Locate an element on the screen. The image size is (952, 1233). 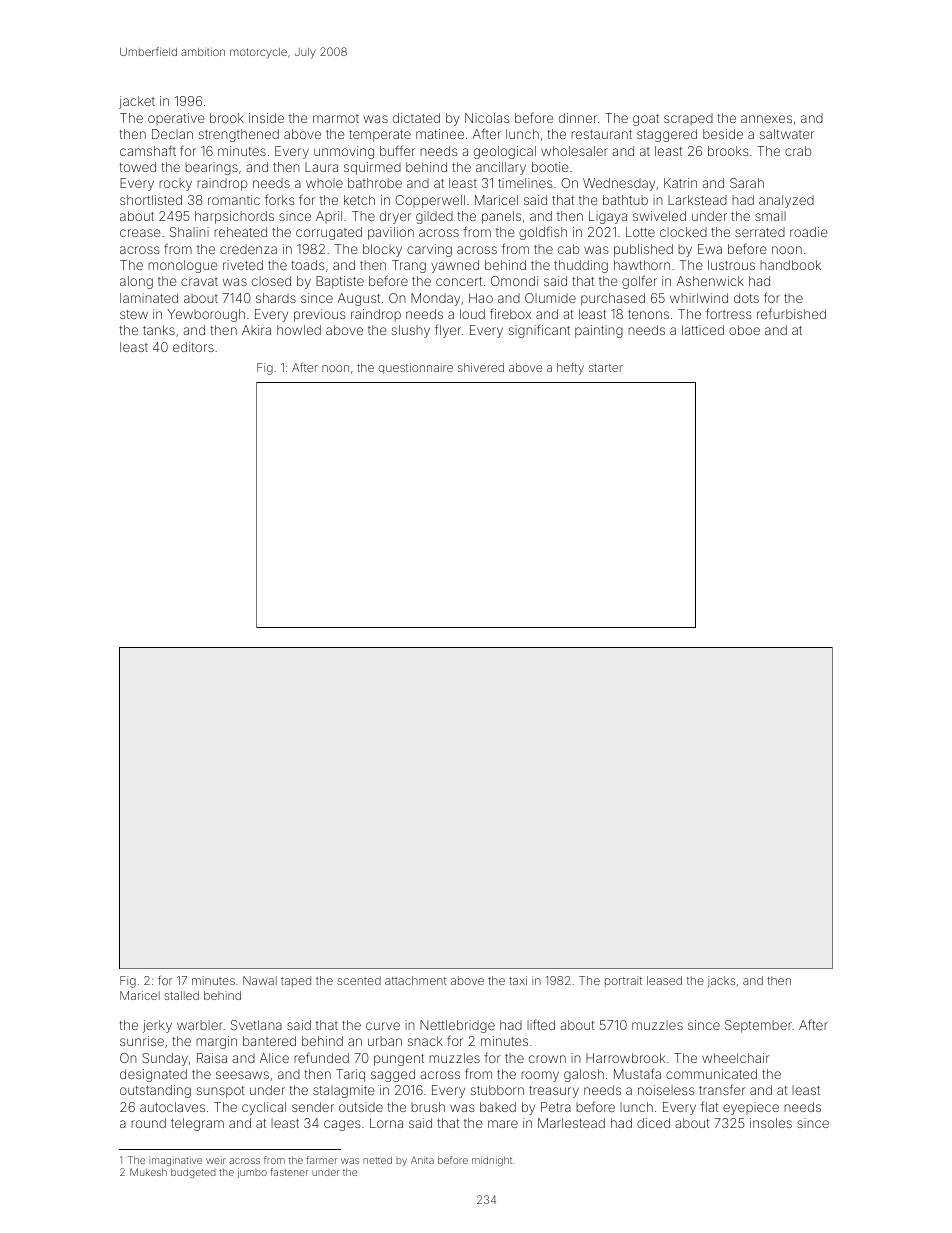
Nettlebridge is located at coordinates (457, 1026).
